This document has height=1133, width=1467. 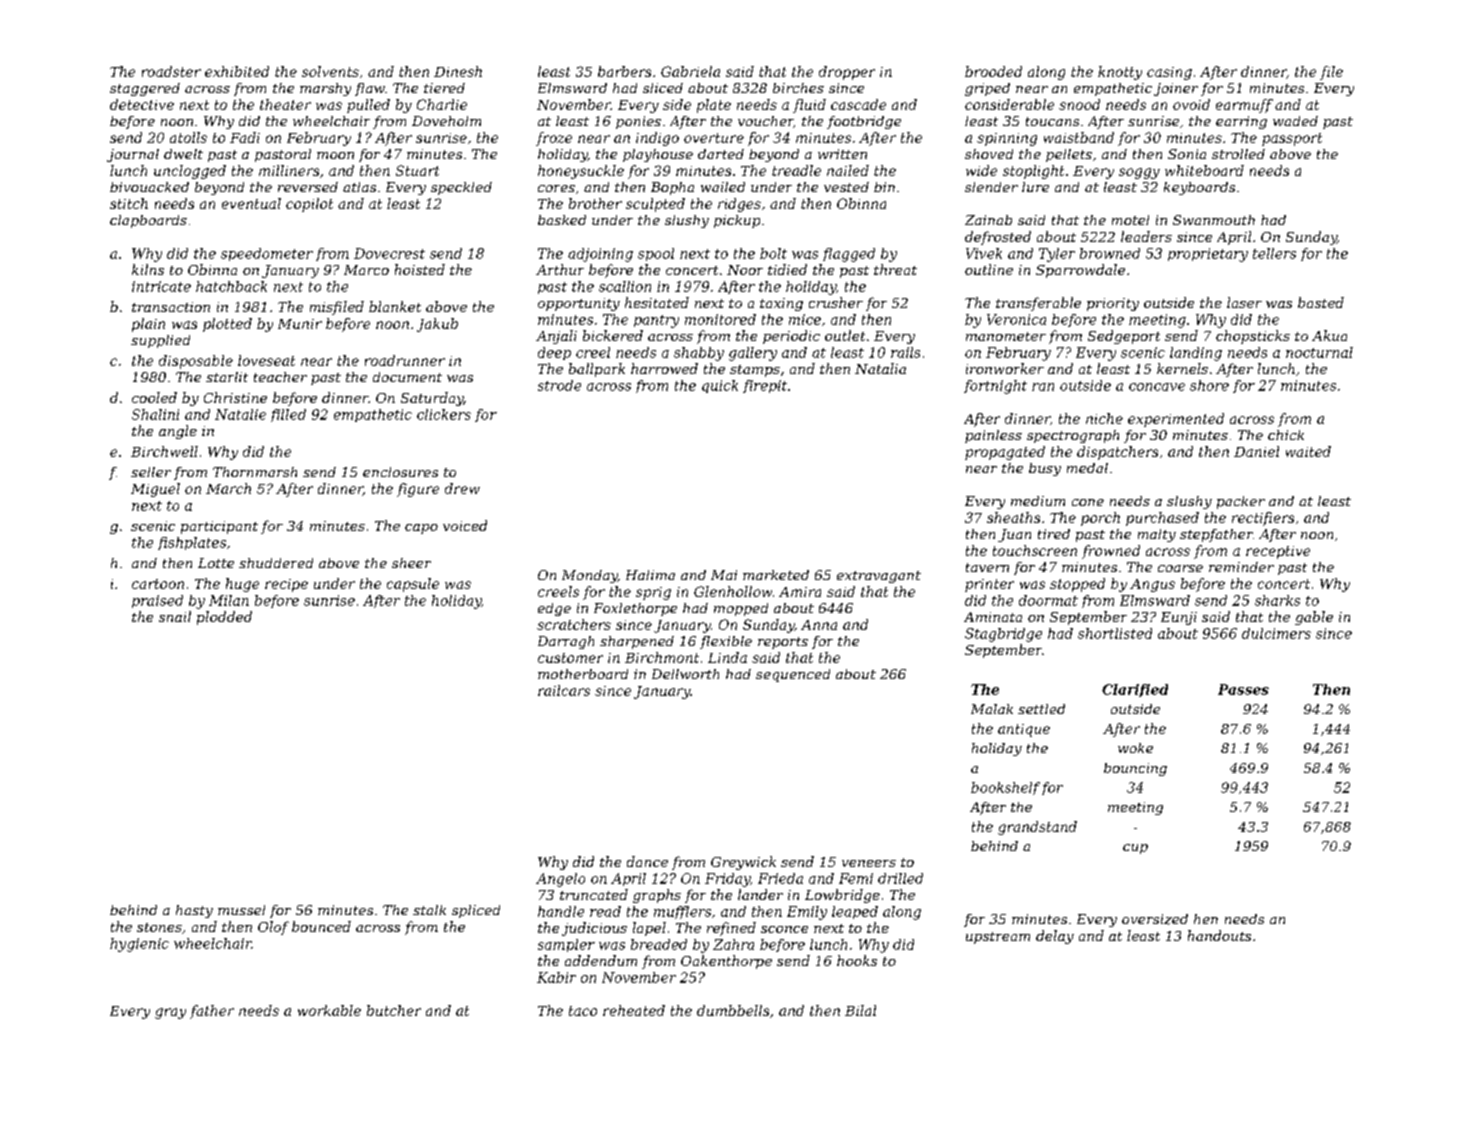 I want to click on Gabriela, so click(x=690, y=71).
